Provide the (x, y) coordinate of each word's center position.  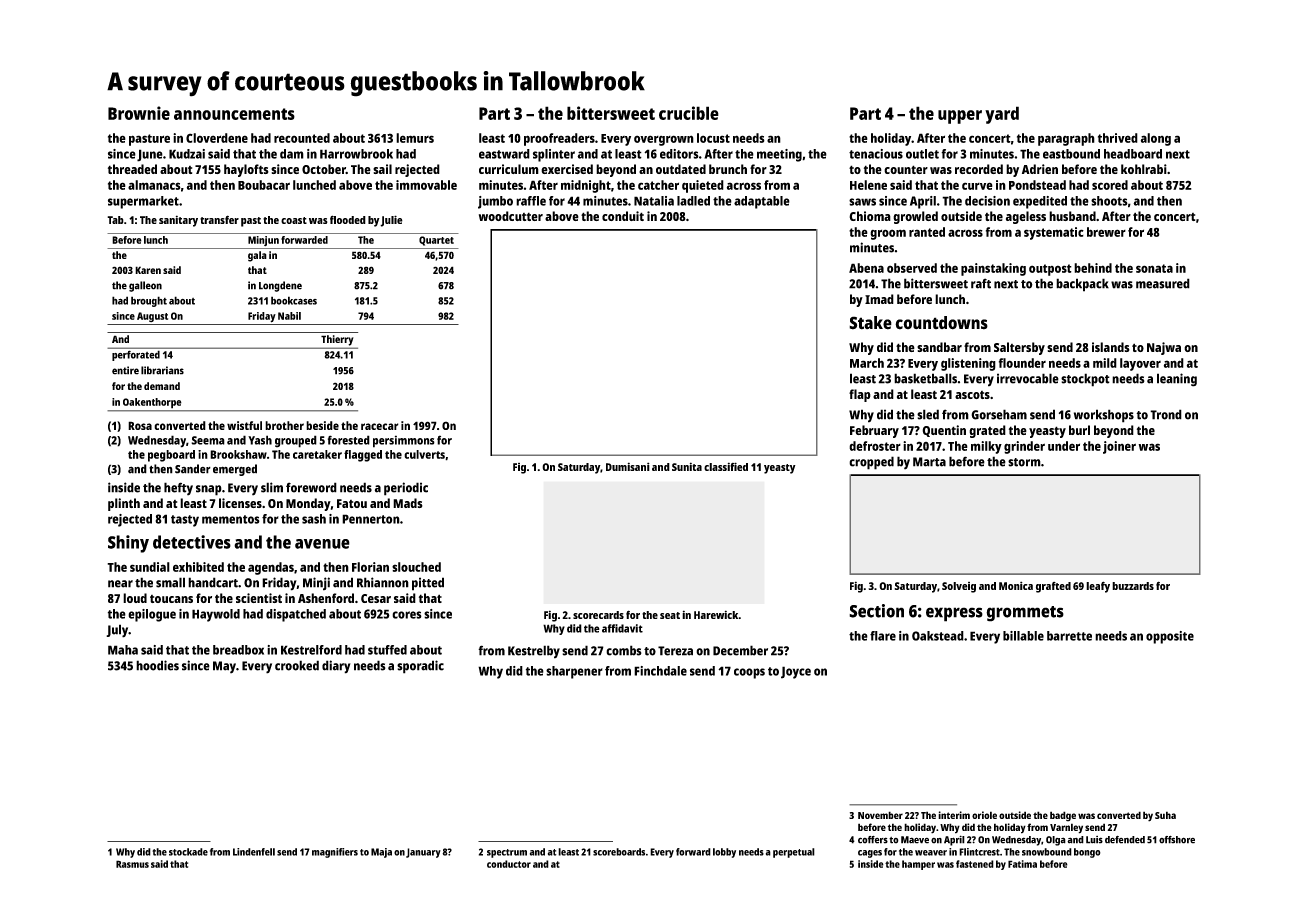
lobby (724, 853)
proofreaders (559, 139)
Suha (1165, 815)
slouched (416, 567)
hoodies (157, 665)
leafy (1098, 587)
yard (1002, 115)
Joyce (796, 672)
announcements (234, 114)
